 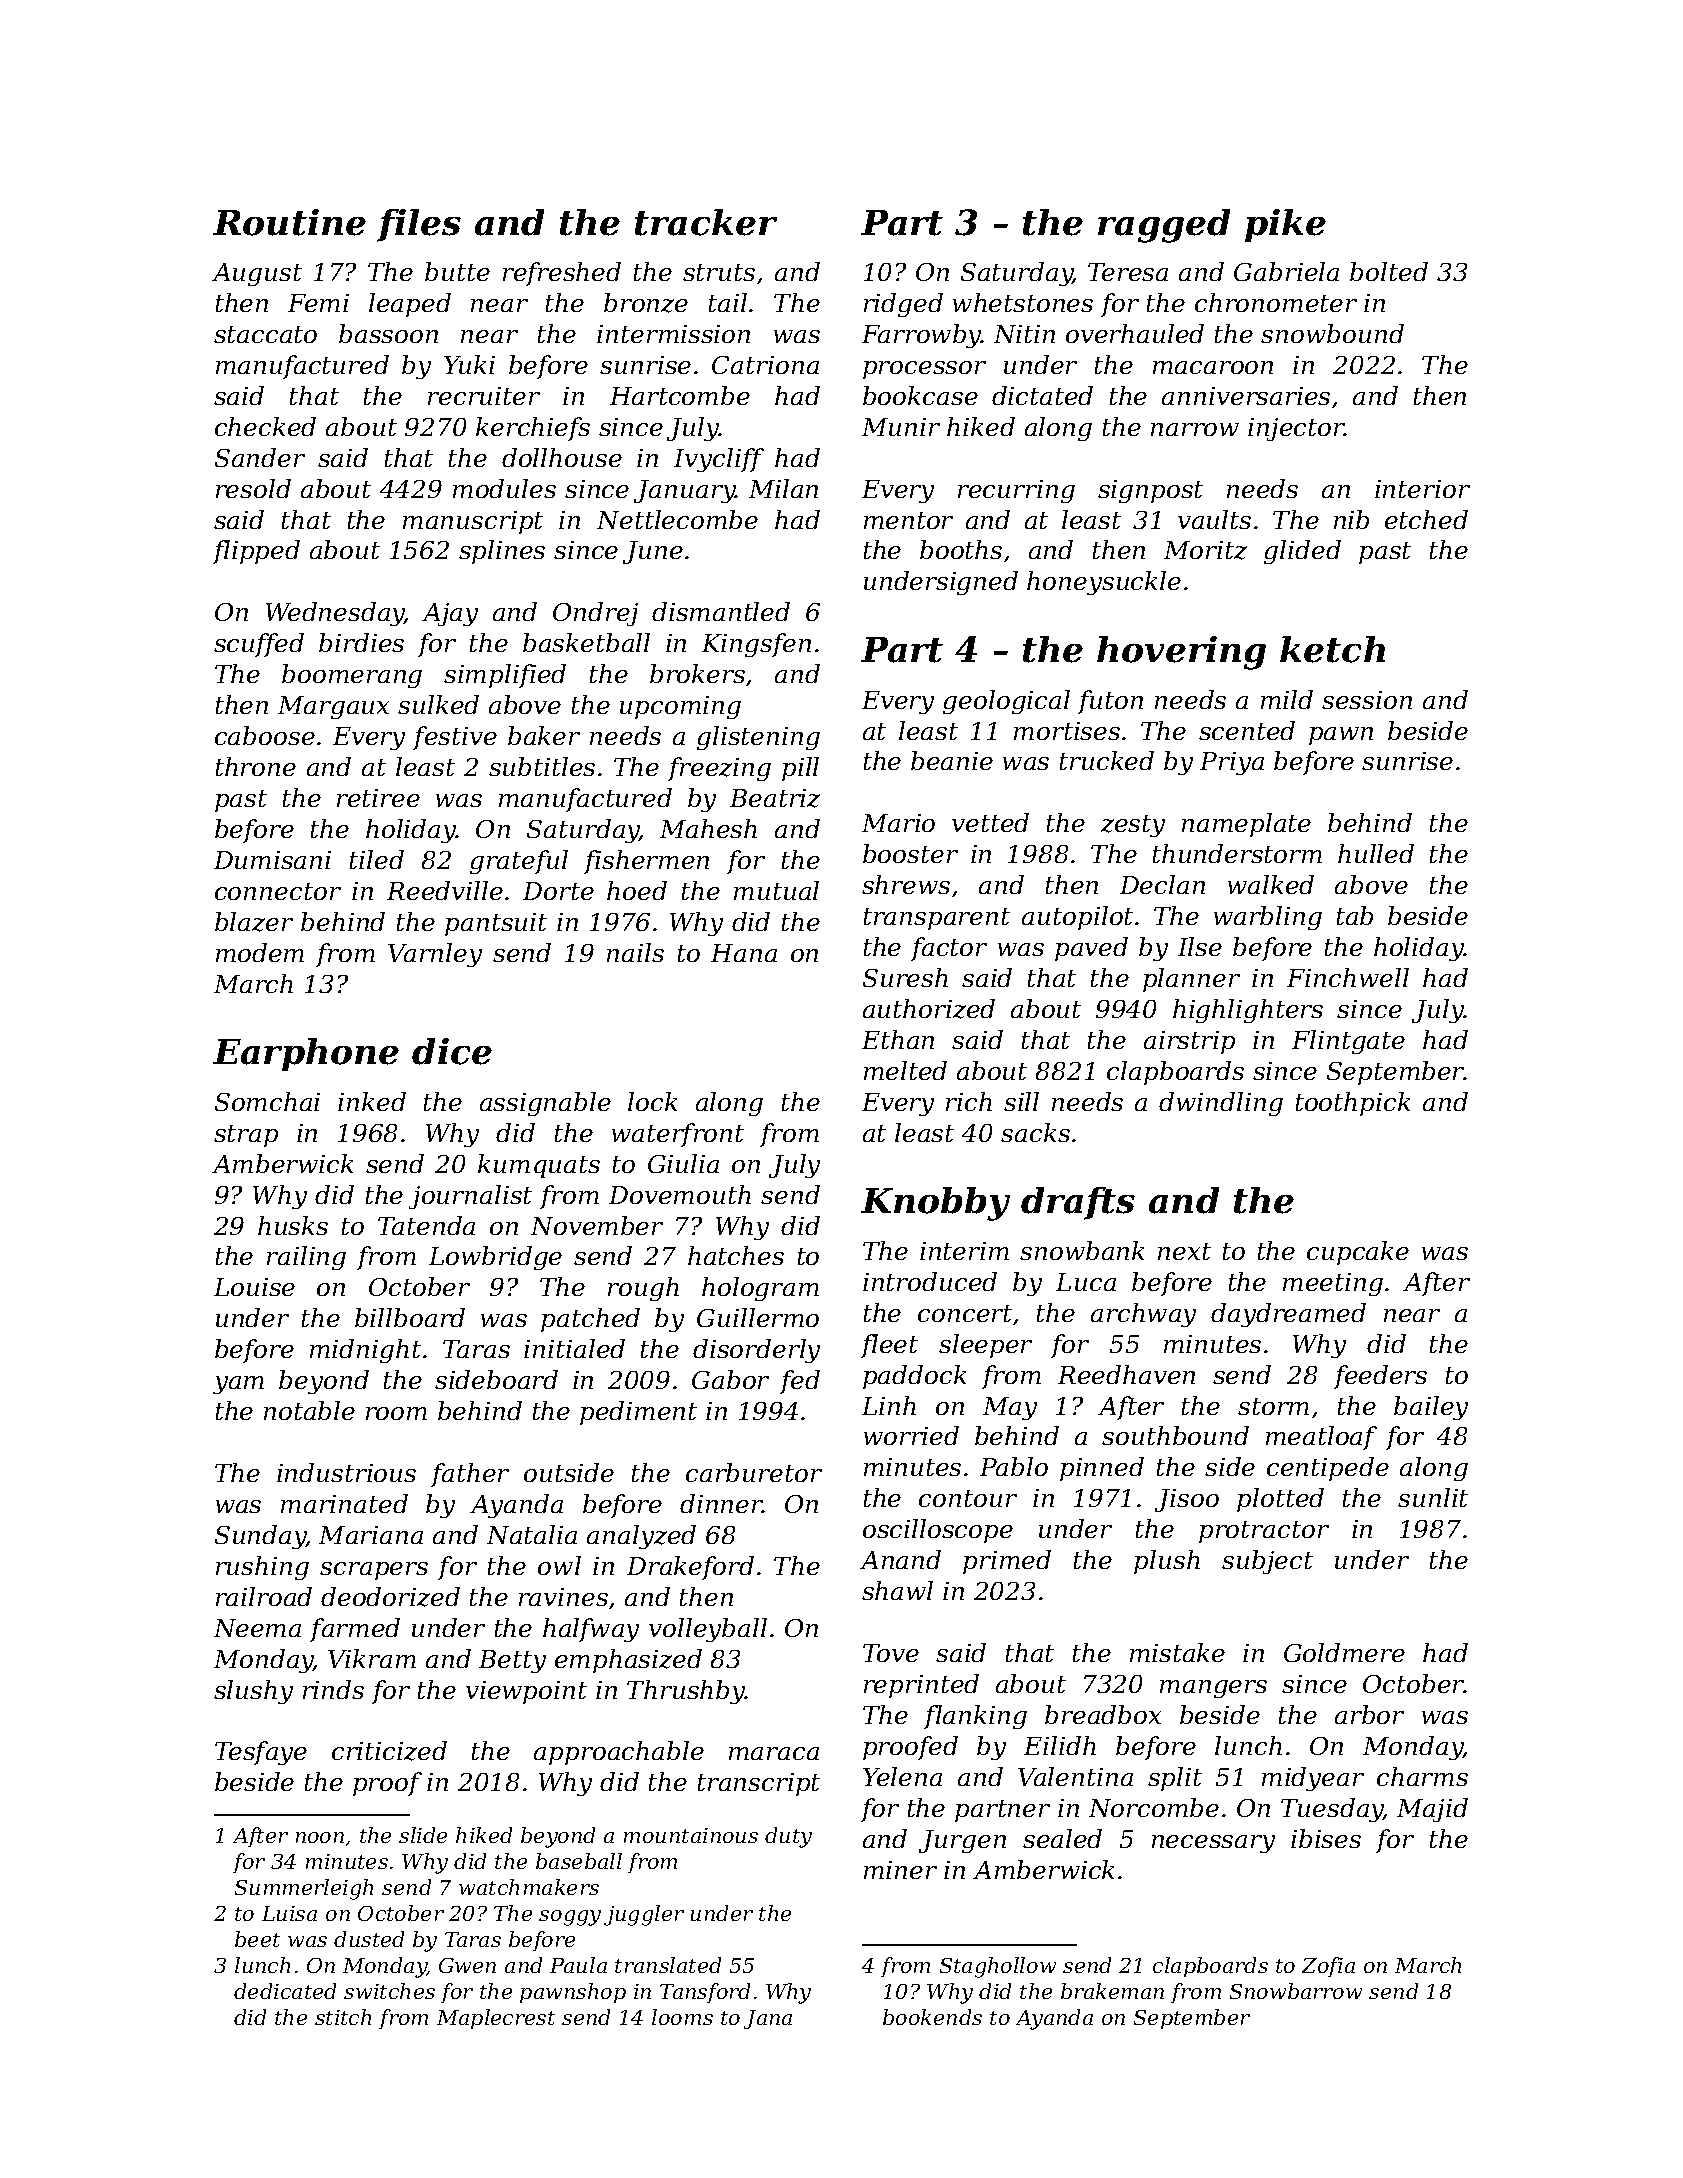 What do you see at coordinates (905, 977) in the image?
I see `Suresh` at bounding box center [905, 977].
